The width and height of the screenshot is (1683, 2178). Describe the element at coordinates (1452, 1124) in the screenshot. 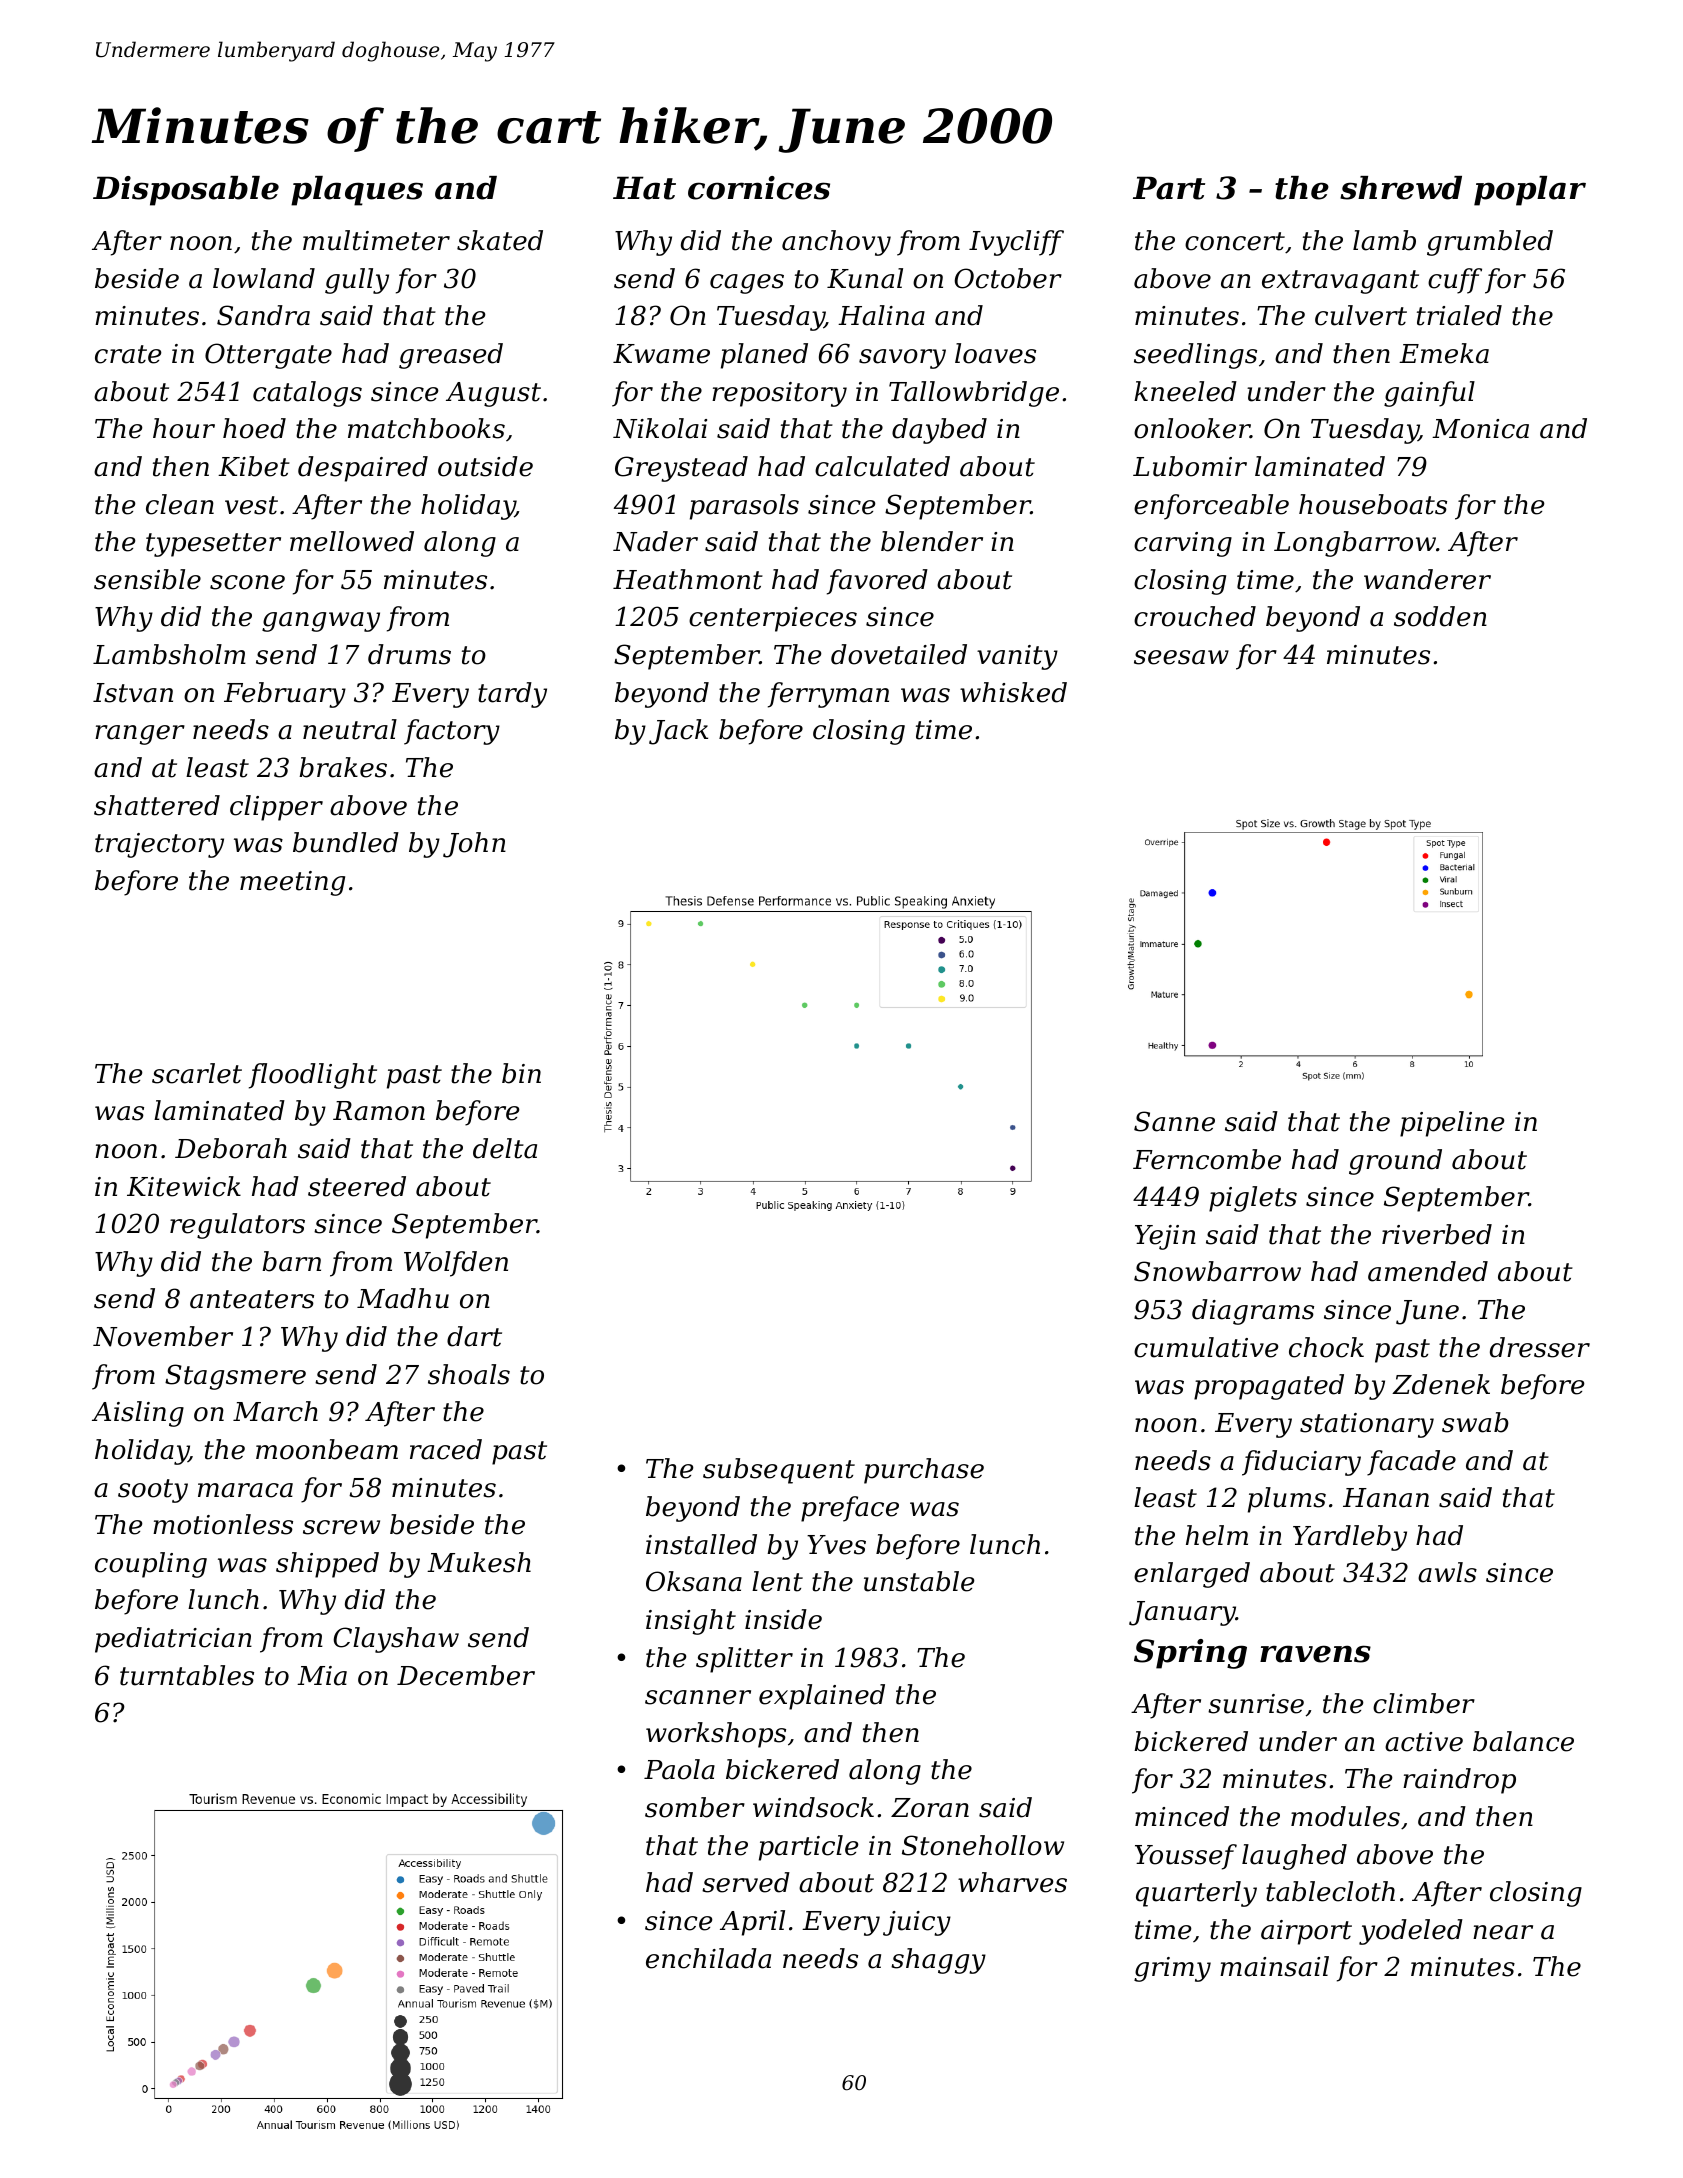

I see `pipeline` at that location.
